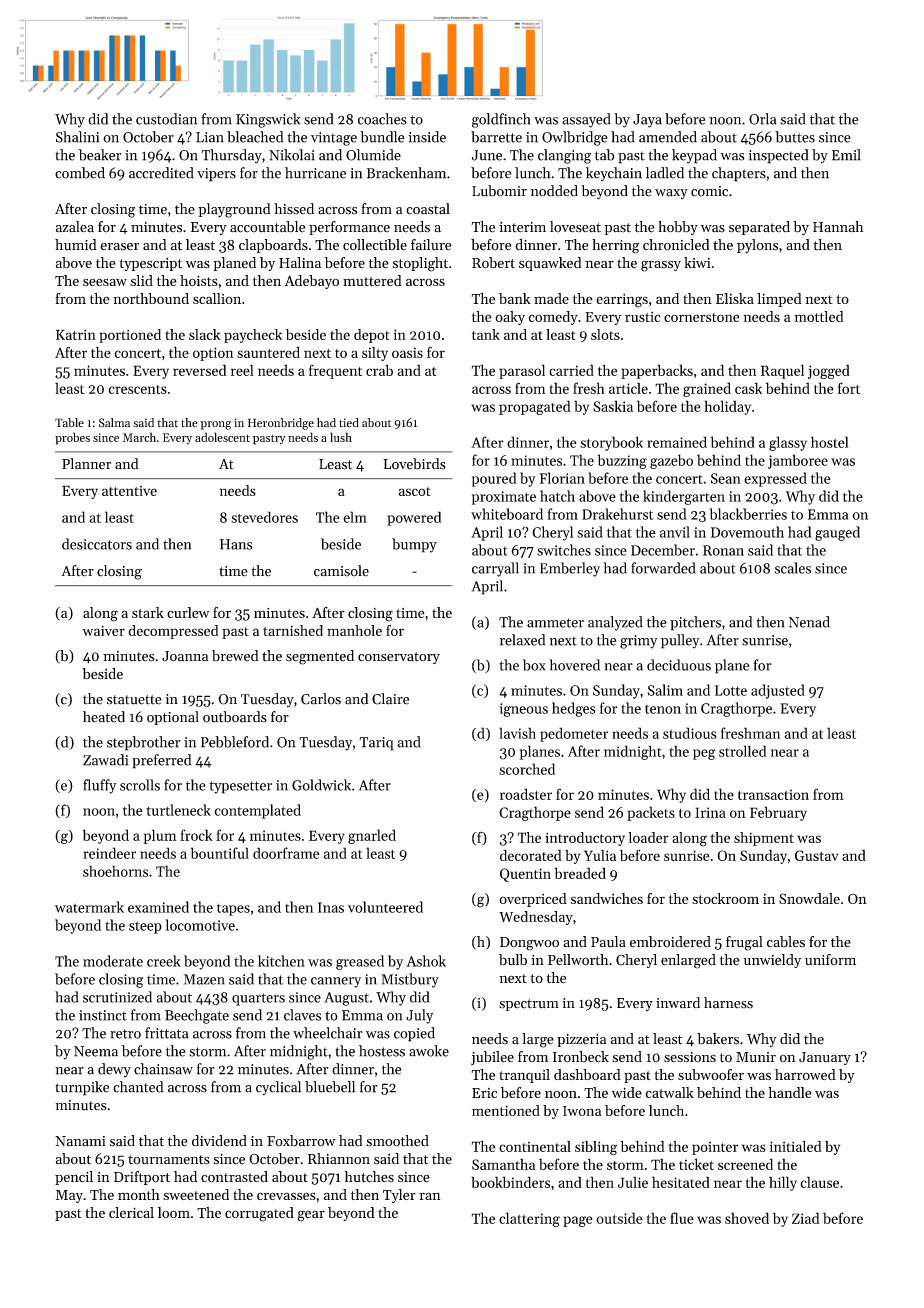 The image size is (924, 1308). What do you see at coordinates (554, 191) in the screenshot?
I see `nodded` at bounding box center [554, 191].
